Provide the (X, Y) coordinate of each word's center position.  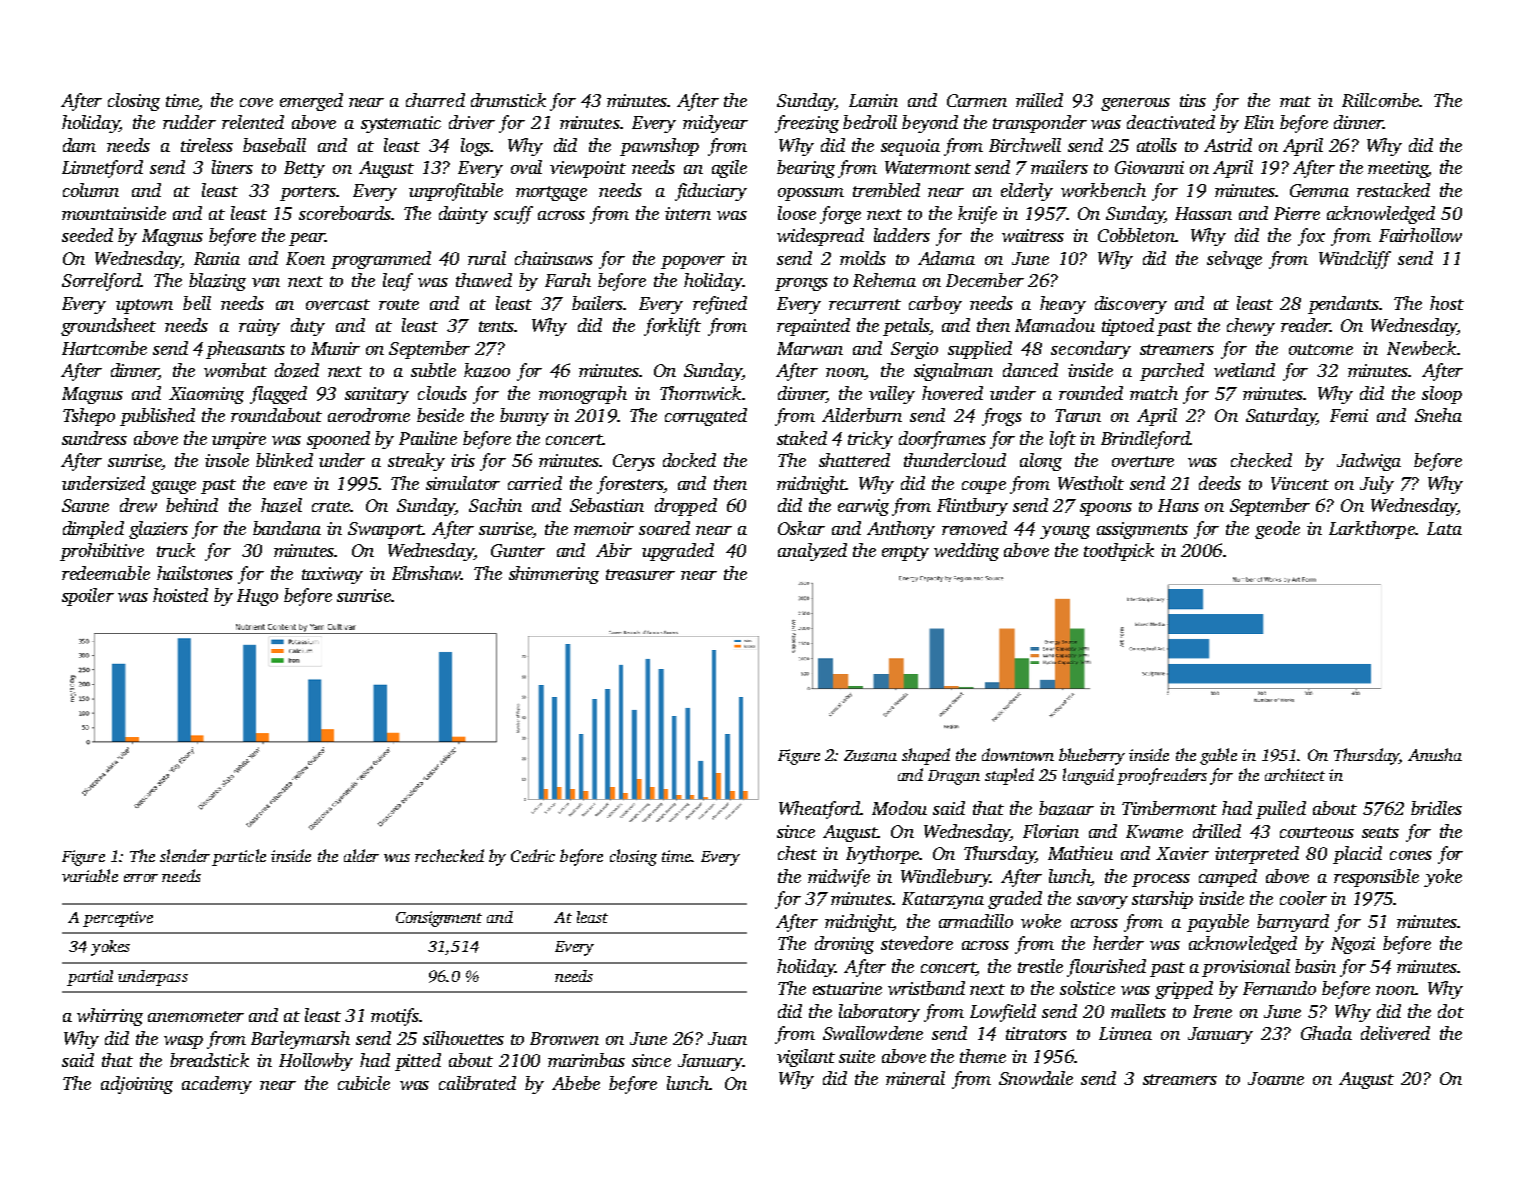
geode (1277, 530)
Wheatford (819, 810)
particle (239, 857)
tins (1193, 100)
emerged (311, 102)
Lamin (873, 100)
